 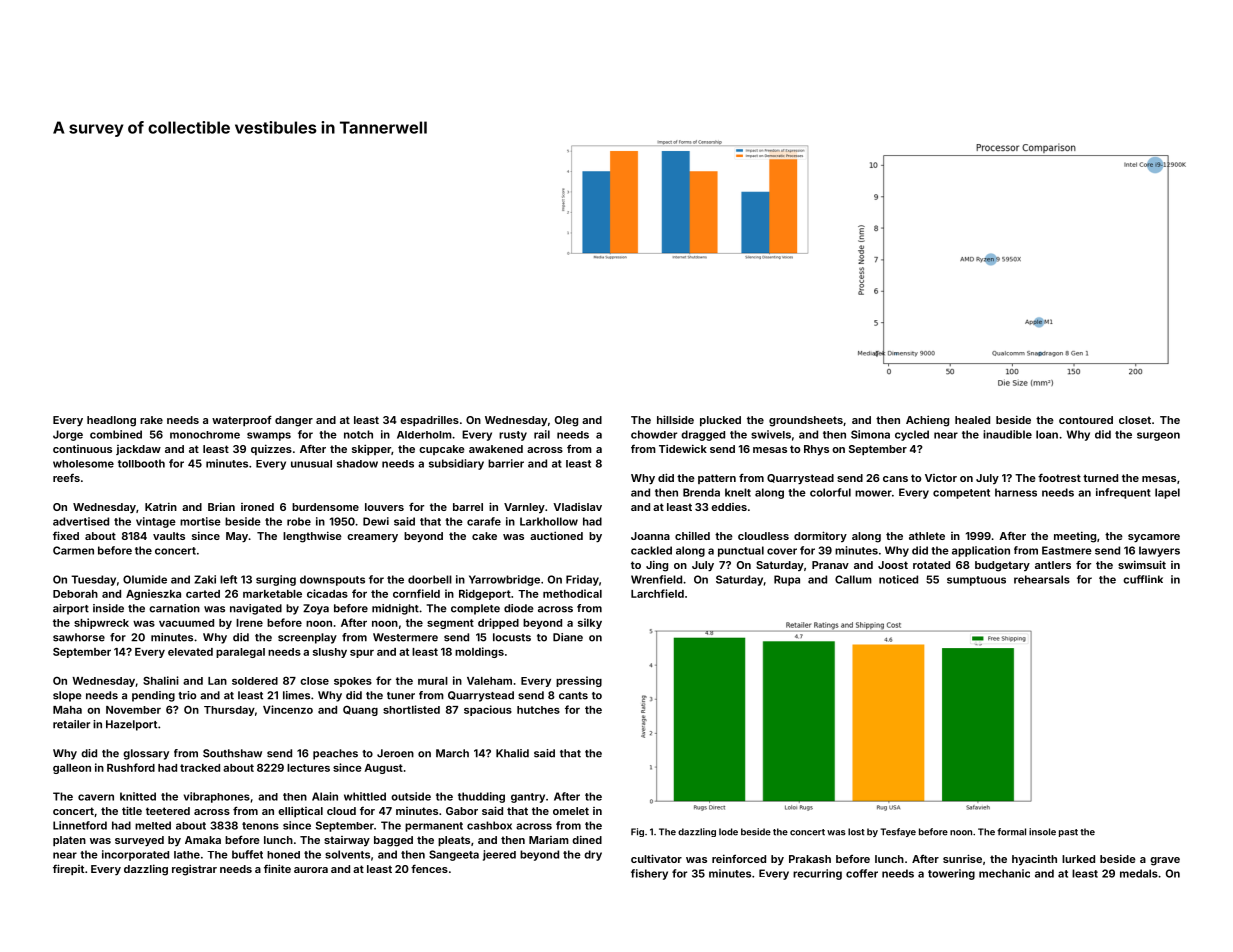 What do you see at coordinates (573, 696) in the page?
I see `cants` at bounding box center [573, 696].
